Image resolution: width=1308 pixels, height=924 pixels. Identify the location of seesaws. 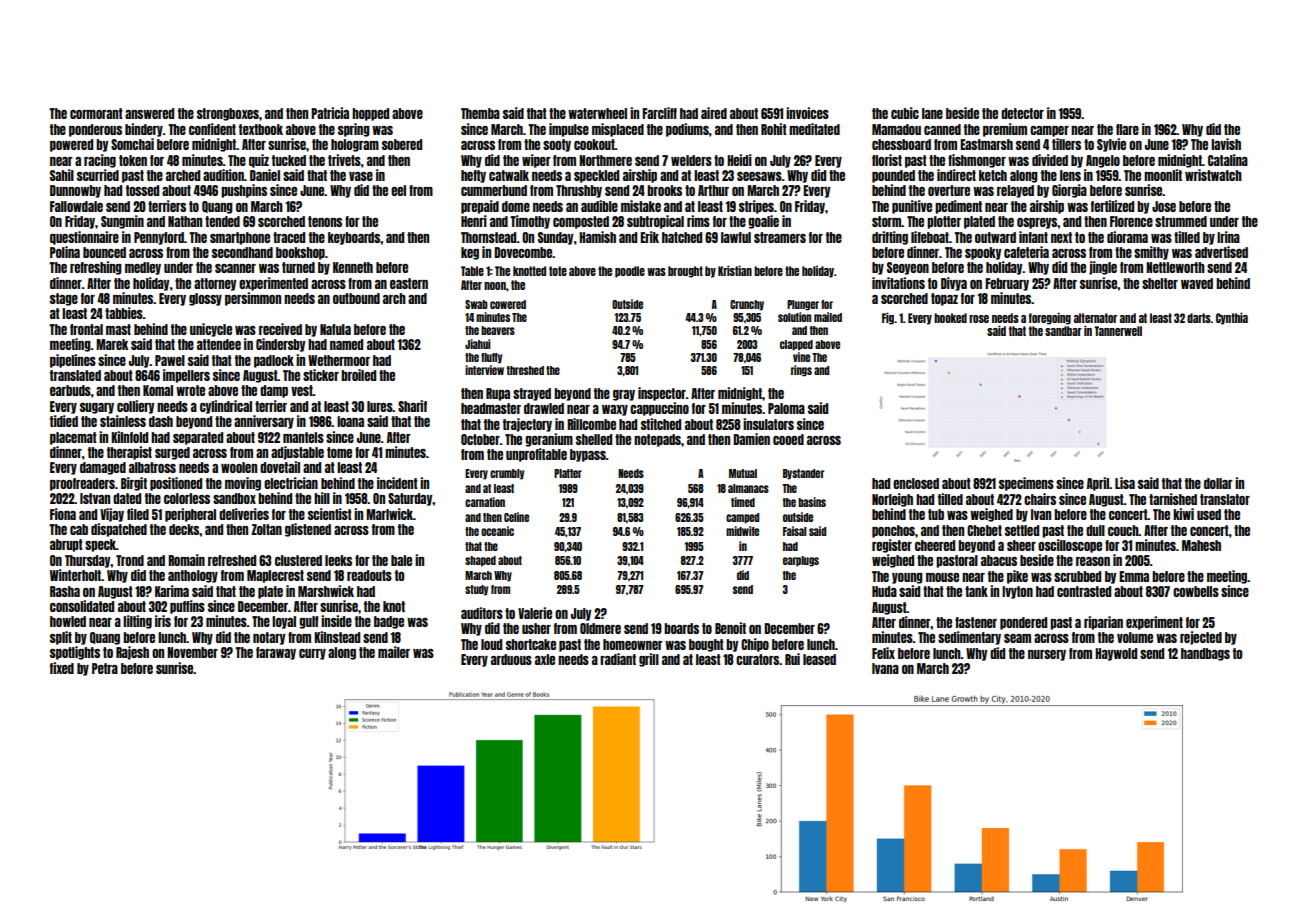
(759, 176).
